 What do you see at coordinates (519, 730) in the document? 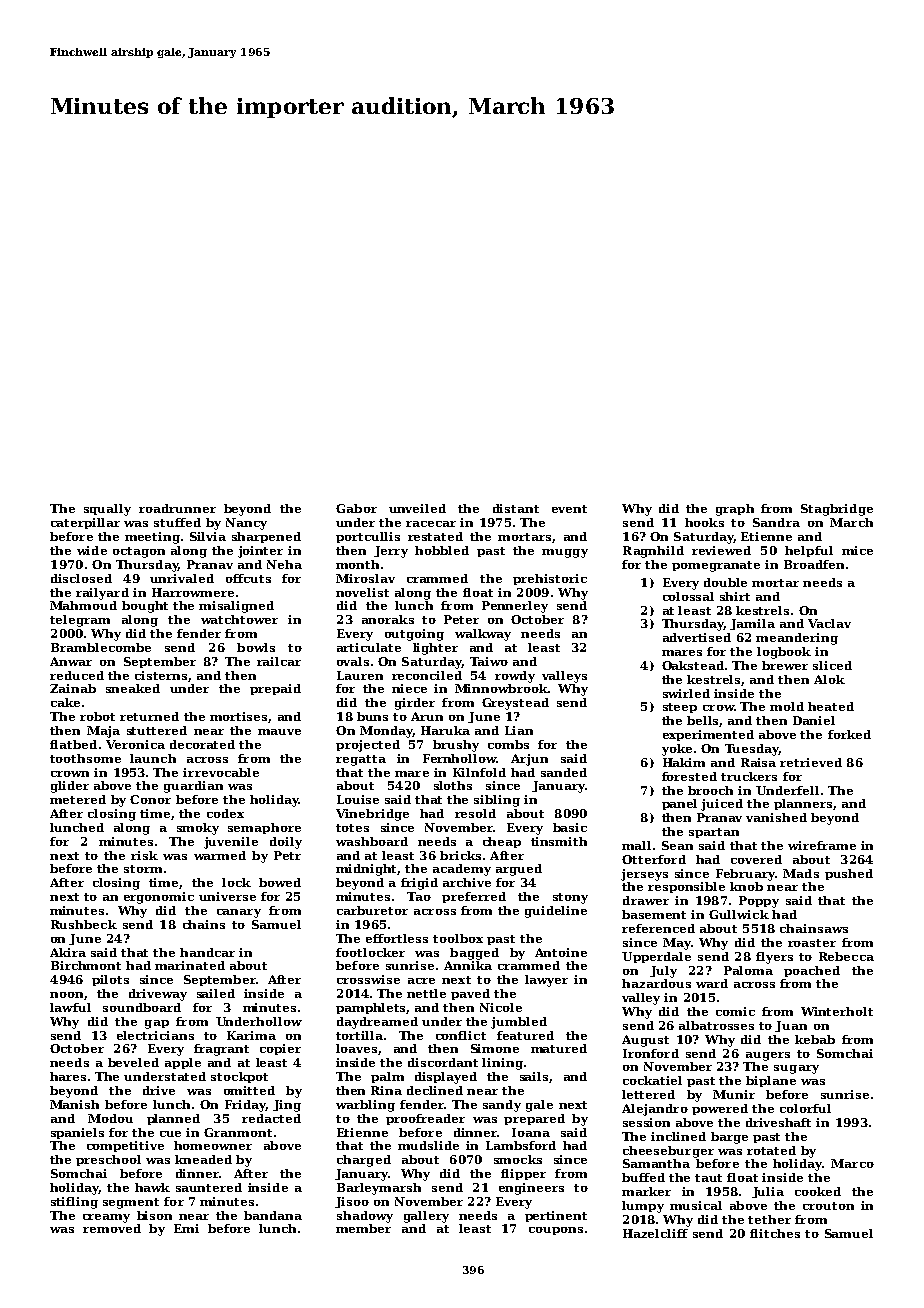
I see `Lian` at bounding box center [519, 730].
